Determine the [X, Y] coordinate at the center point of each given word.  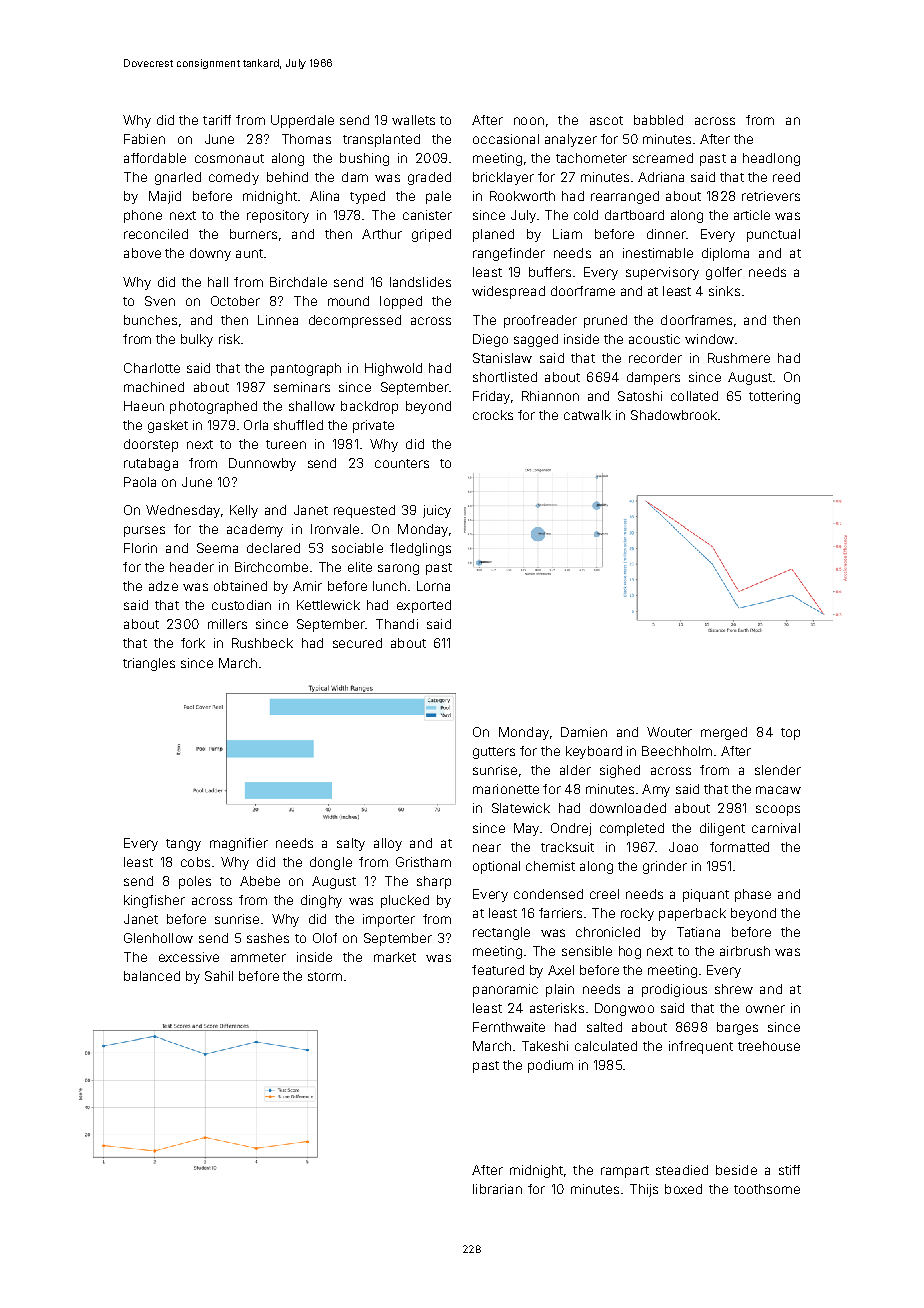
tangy [183, 845]
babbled [658, 120]
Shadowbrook [674, 415]
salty [351, 844]
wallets [413, 120]
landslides [420, 282]
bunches [150, 320]
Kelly [244, 511]
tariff [217, 120]
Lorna [433, 586]
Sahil [219, 976]
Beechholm [677, 751]
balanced [152, 976]
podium [550, 1066]
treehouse [769, 1046]
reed [786, 177]
